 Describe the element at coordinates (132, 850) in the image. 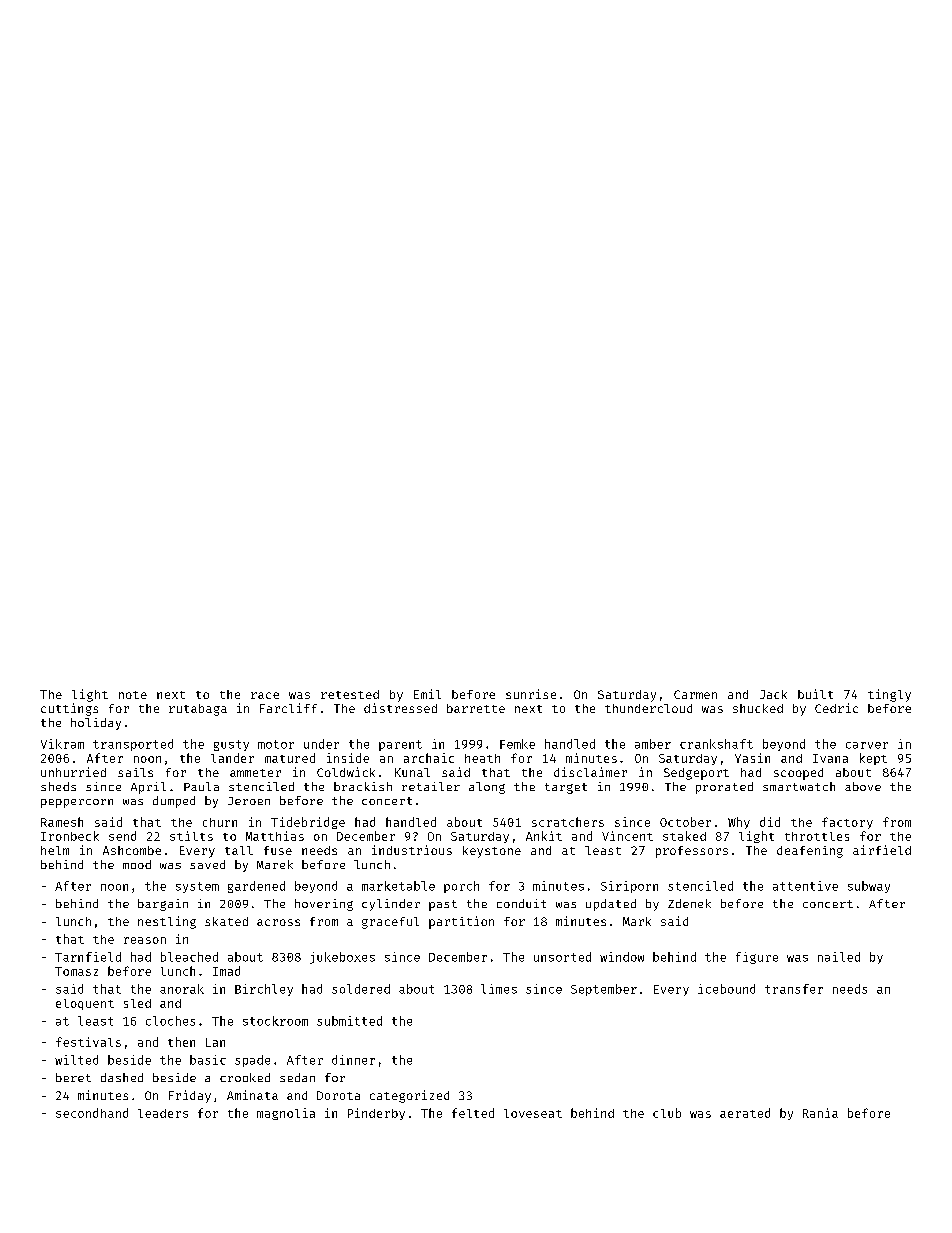

I see `Ashcombe` at that location.
